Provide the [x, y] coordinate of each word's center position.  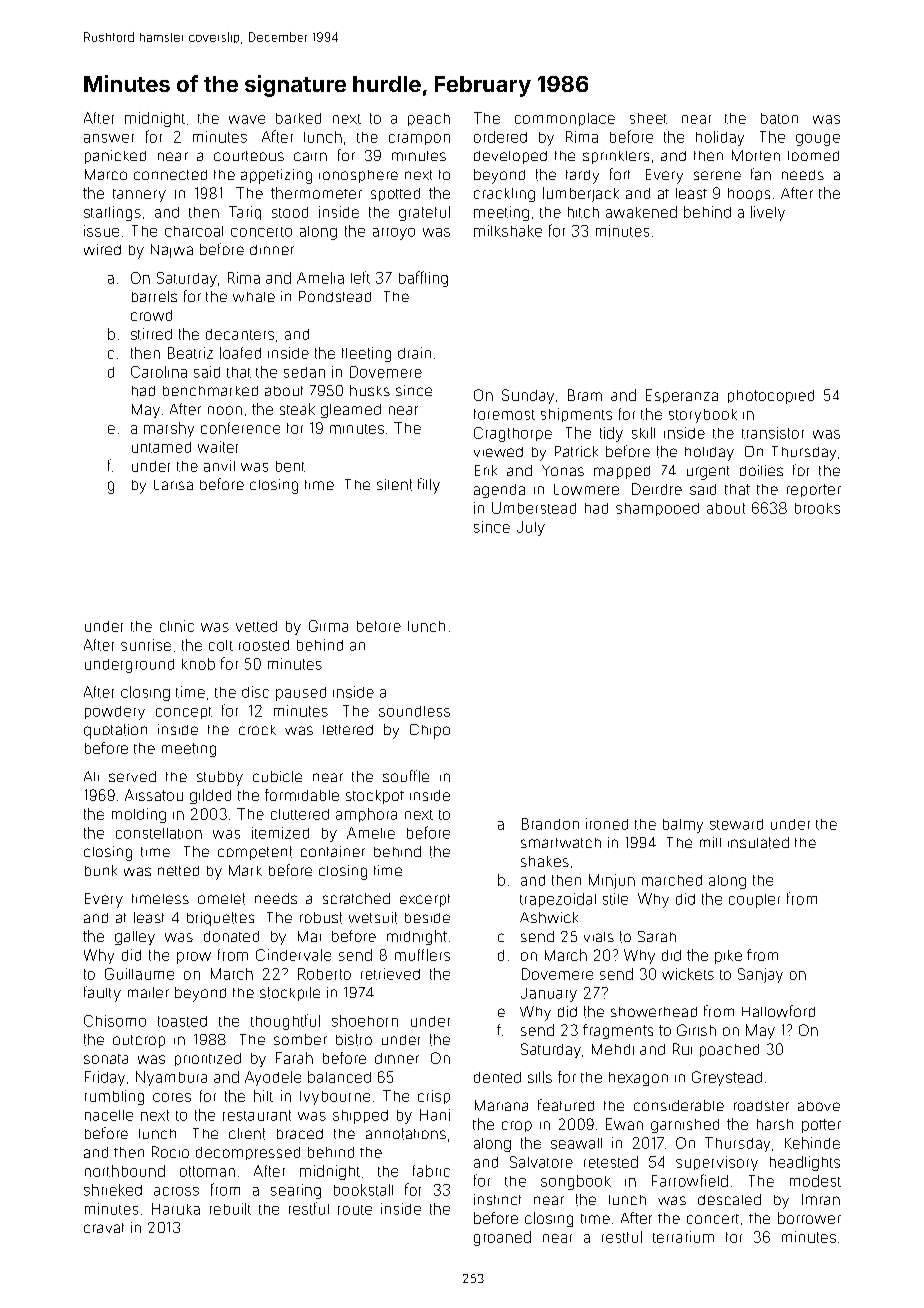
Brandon [550, 824]
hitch [583, 212]
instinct [497, 1199]
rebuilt [230, 1209]
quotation [115, 731]
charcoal [194, 231]
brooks [817, 508]
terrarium [683, 1237]
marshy [169, 429]
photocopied [771, 397]
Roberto [324, 974]
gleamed [351, 411]
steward [736, 824]
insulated [758, 843]
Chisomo [115, 1021]
